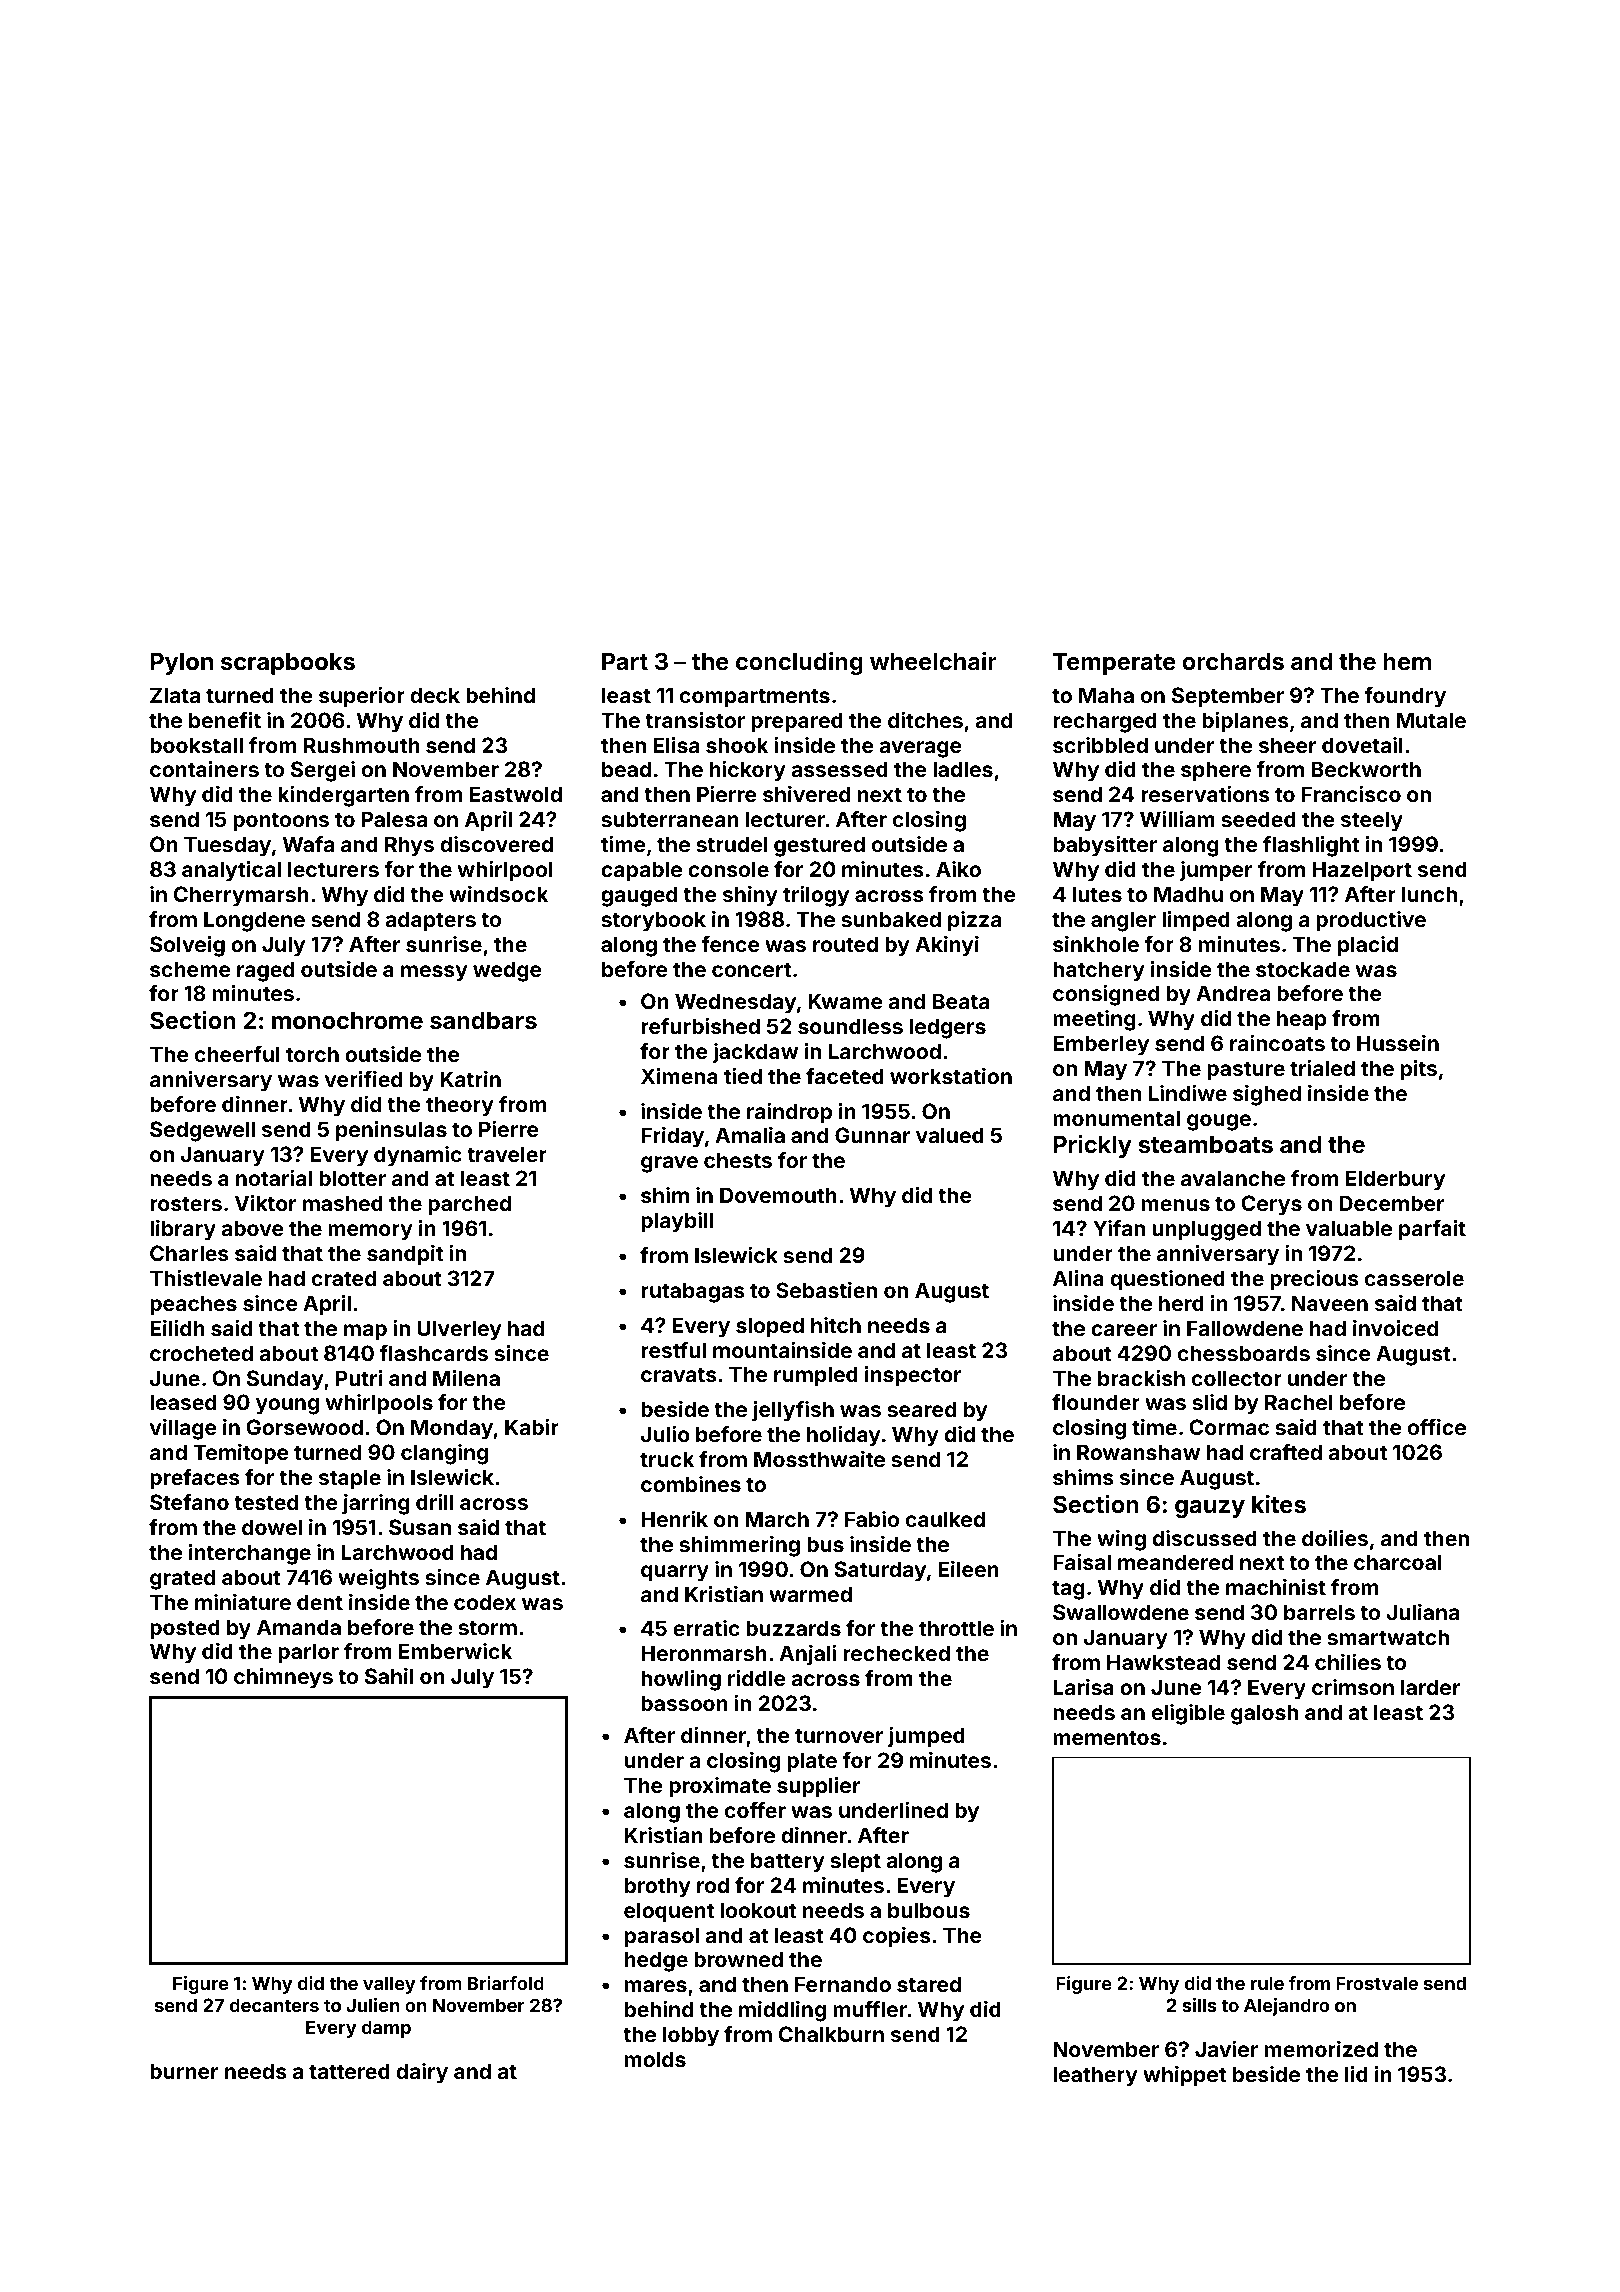  Describe the element at coordinates (1432, 1230) in the document. I see `parfait` at that location.
